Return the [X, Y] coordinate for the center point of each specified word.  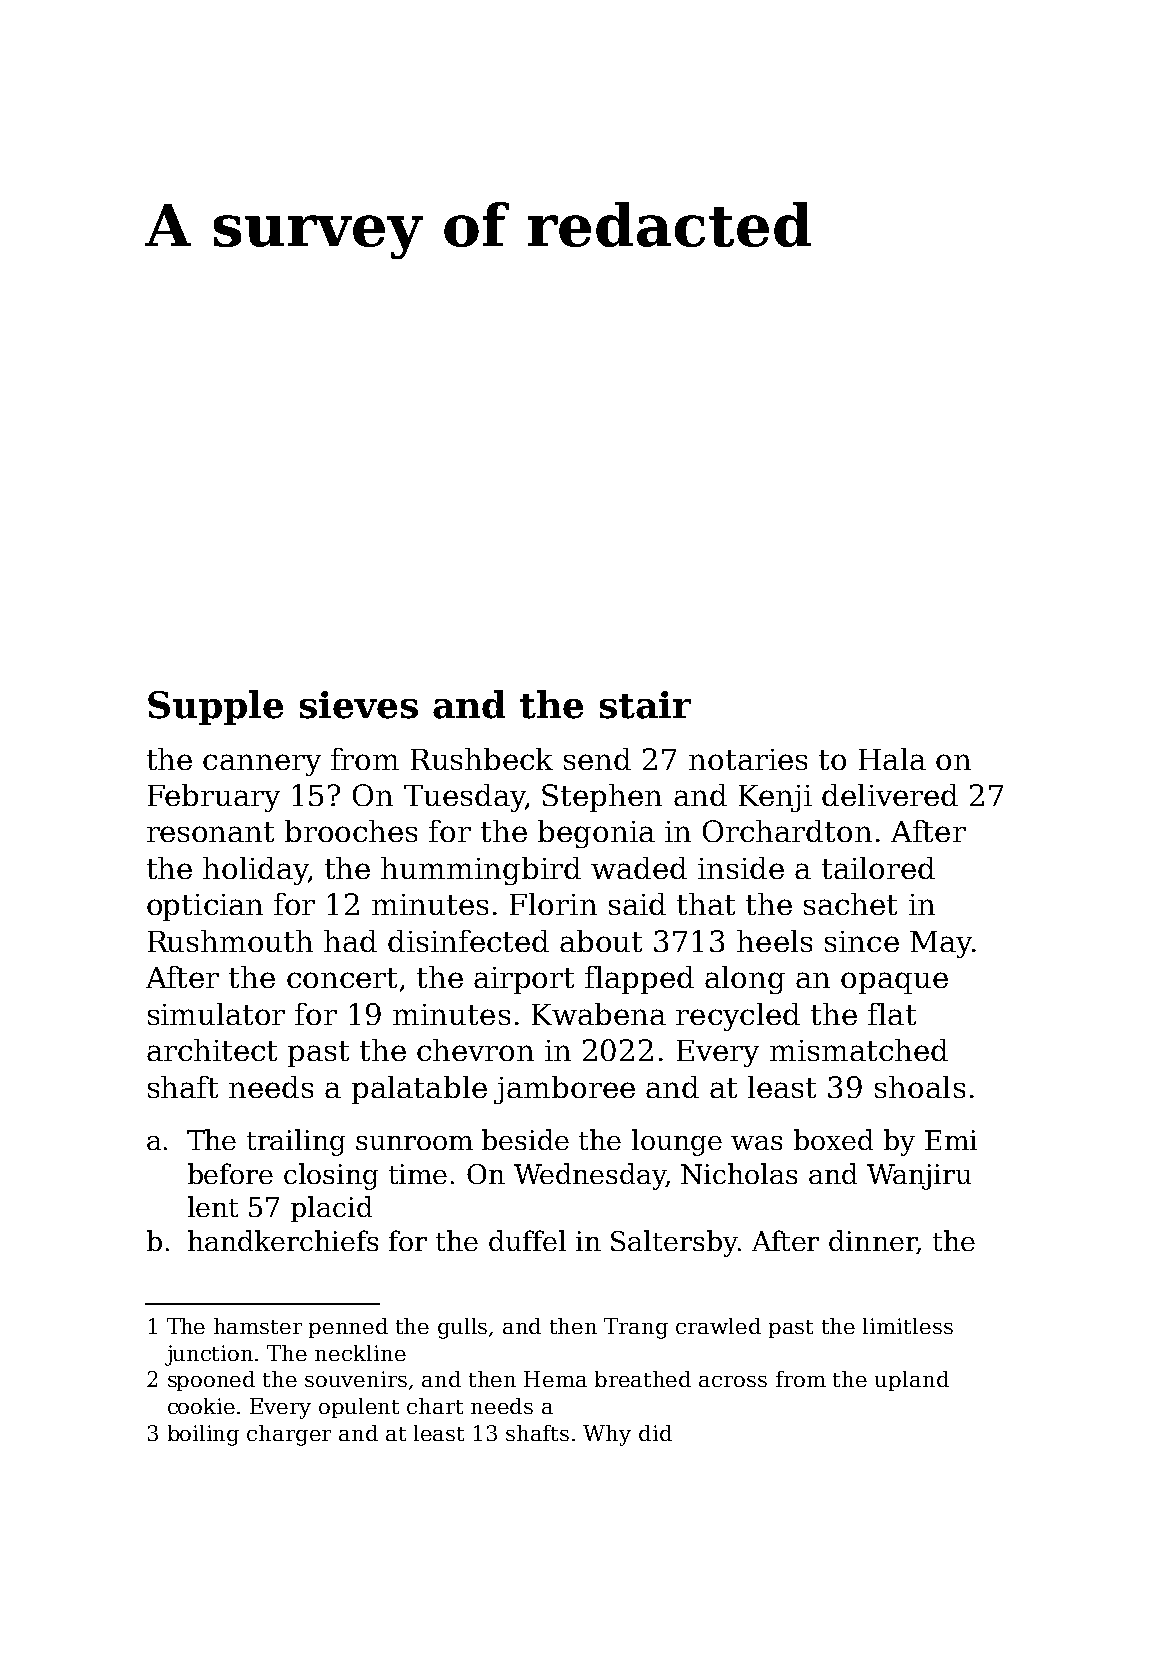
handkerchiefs [283, 1240]
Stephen [602, 798]
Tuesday [464, 798]
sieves [359, 705]
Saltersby [674, 1243]
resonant [210, 832]
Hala [892, 759]
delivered [890, 795]
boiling [203, 1435]
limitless [908, 1326]
